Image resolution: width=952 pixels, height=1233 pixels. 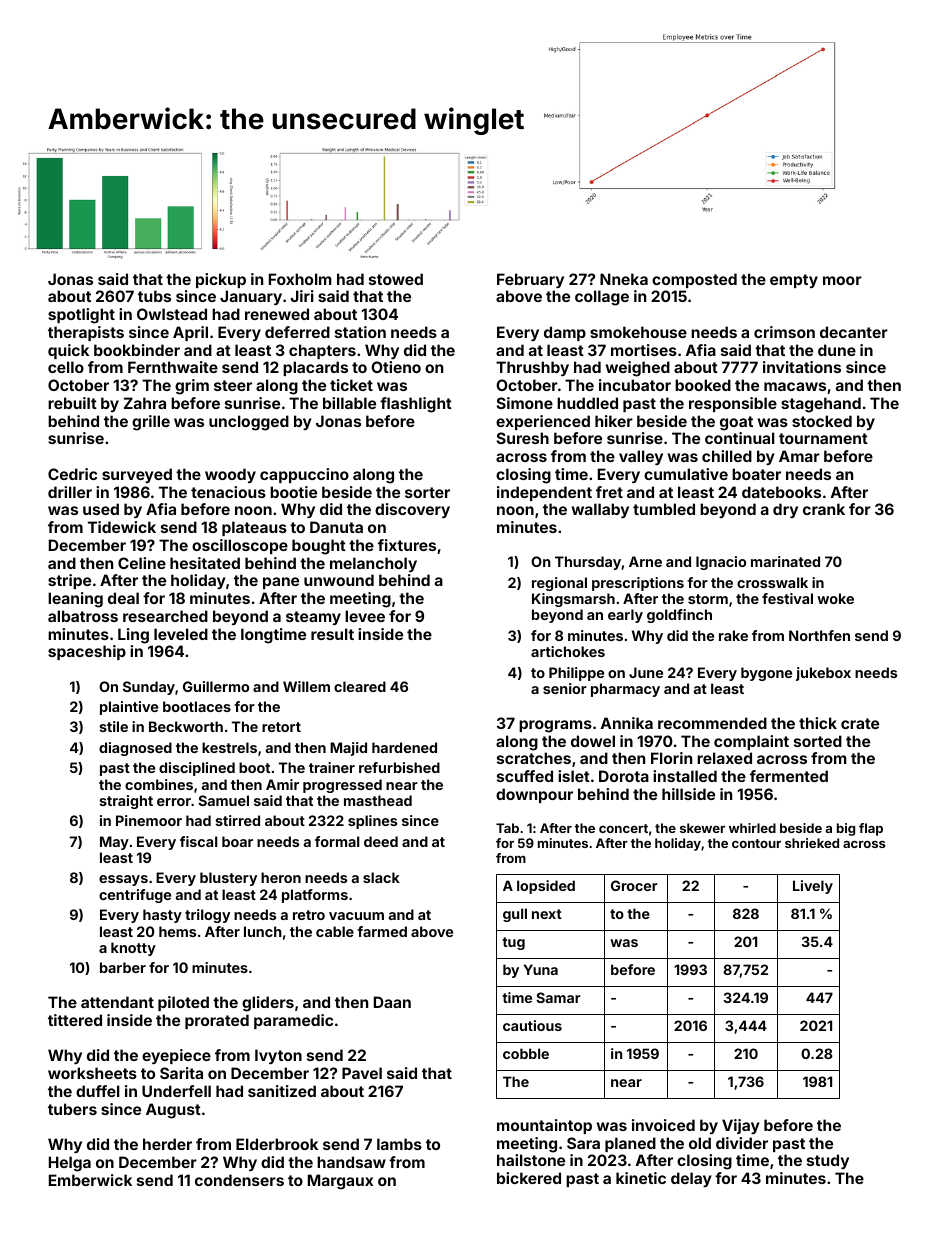 What do you see at coordinates (568, 651) in the screenshot?
I see `artichokes` at bounding box center [568, 651].
